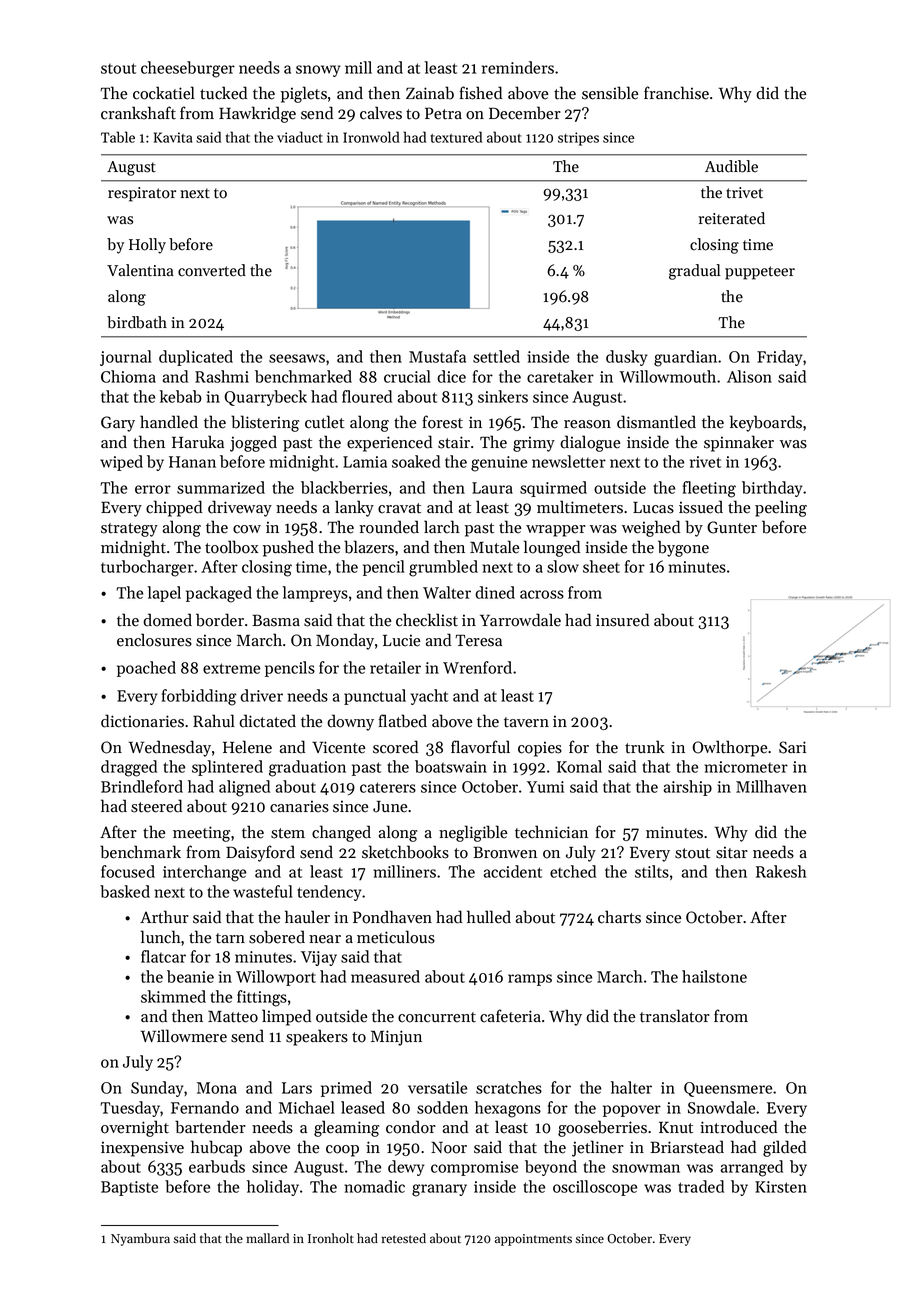  I want to click on settled, so click(496, 356).
